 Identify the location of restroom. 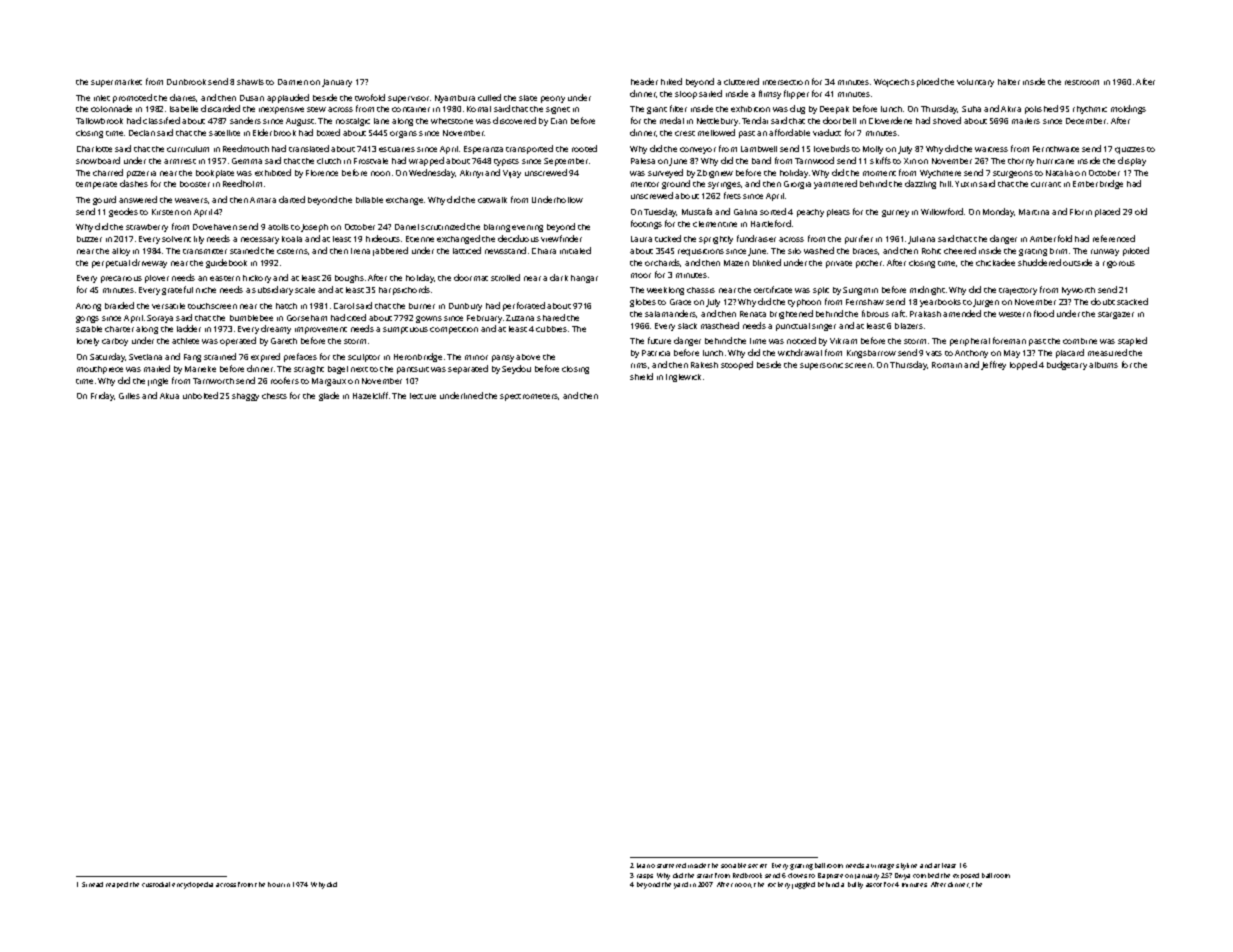
(1082, 82).
